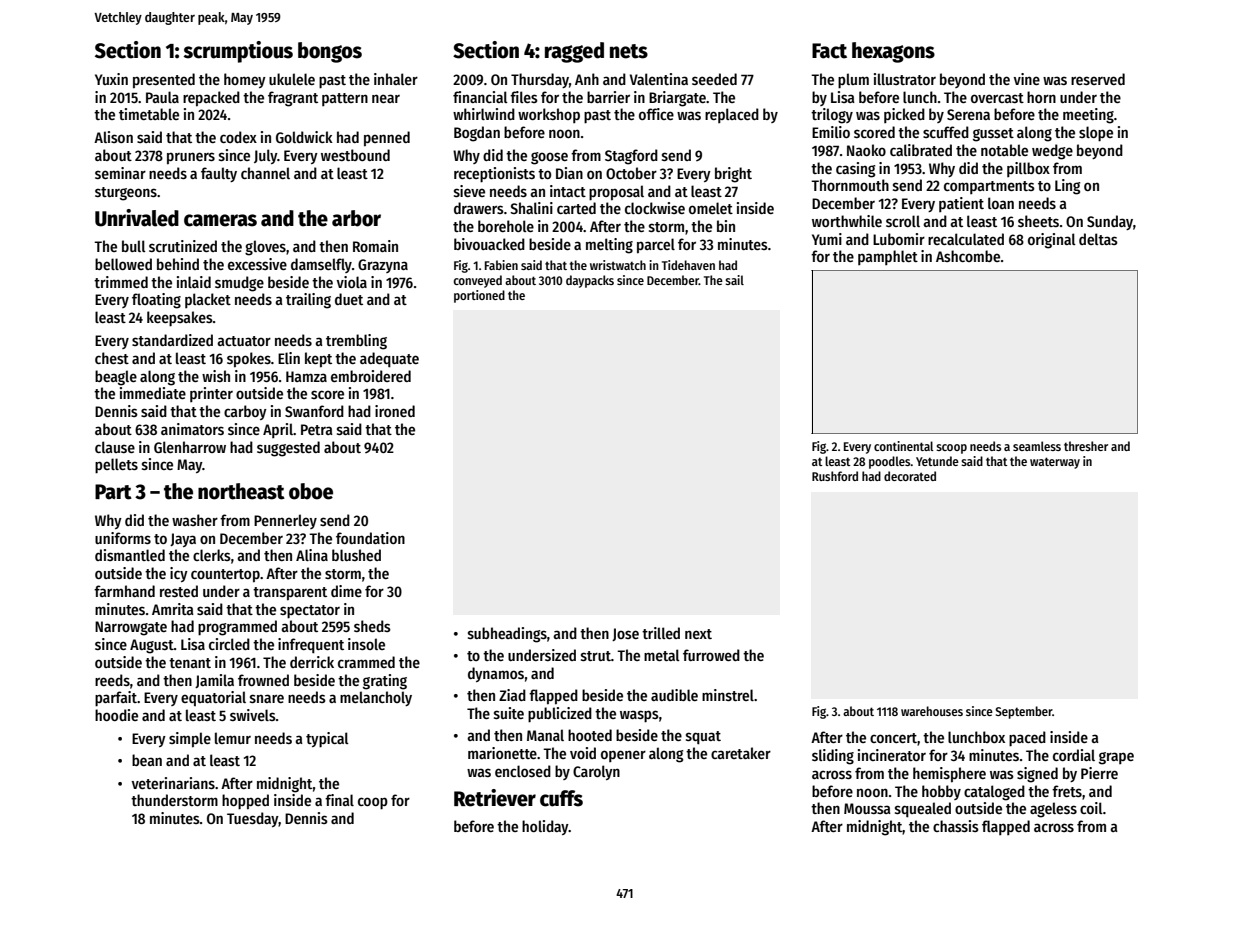  I want to click on oboe, so click(311, 491).
